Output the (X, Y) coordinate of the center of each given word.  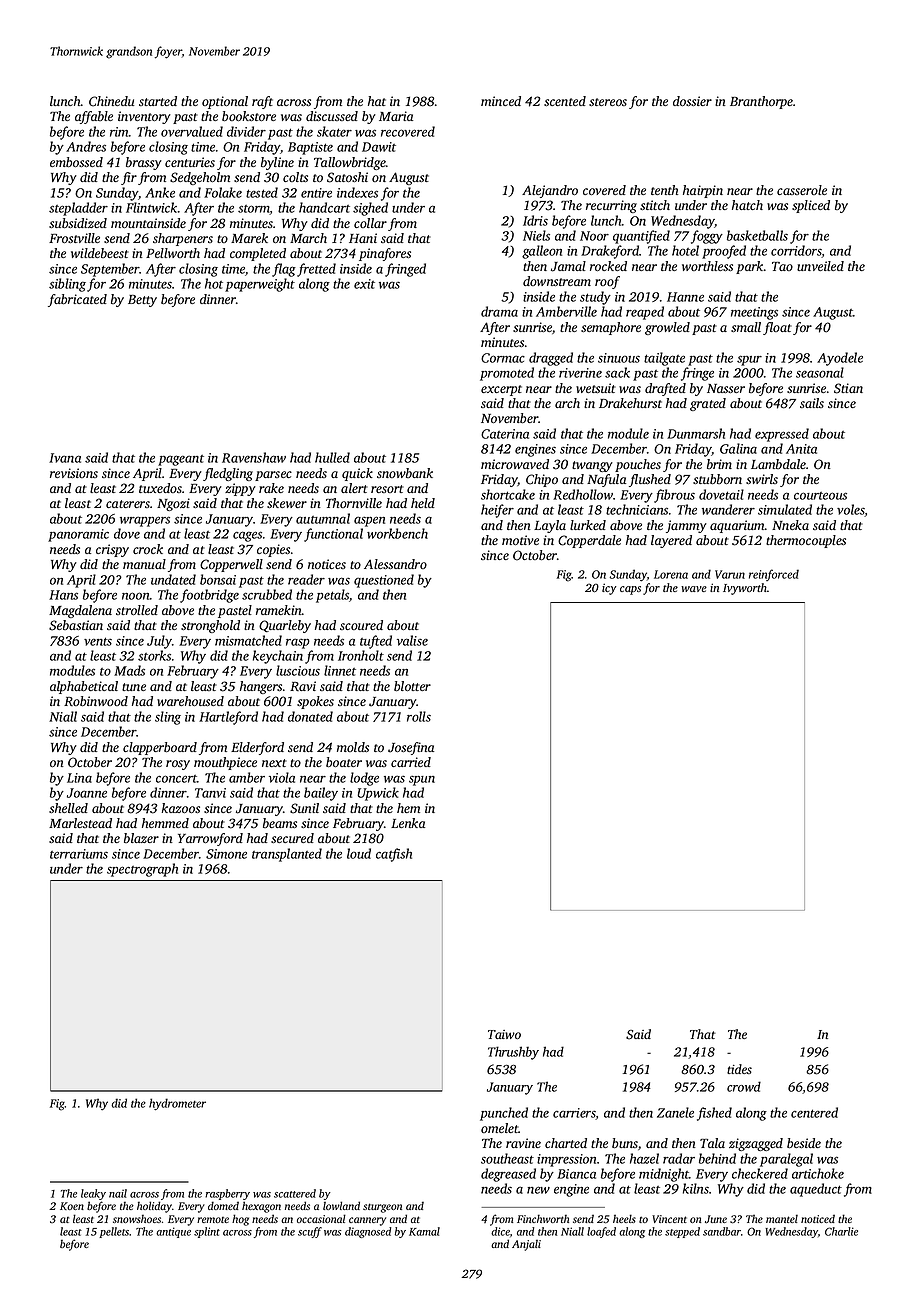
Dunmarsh (696, 433)
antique (173, 1232)
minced (501, 101)
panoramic (78, 535)
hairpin (703, 191)
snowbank (405, 473)
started (158, 101)
